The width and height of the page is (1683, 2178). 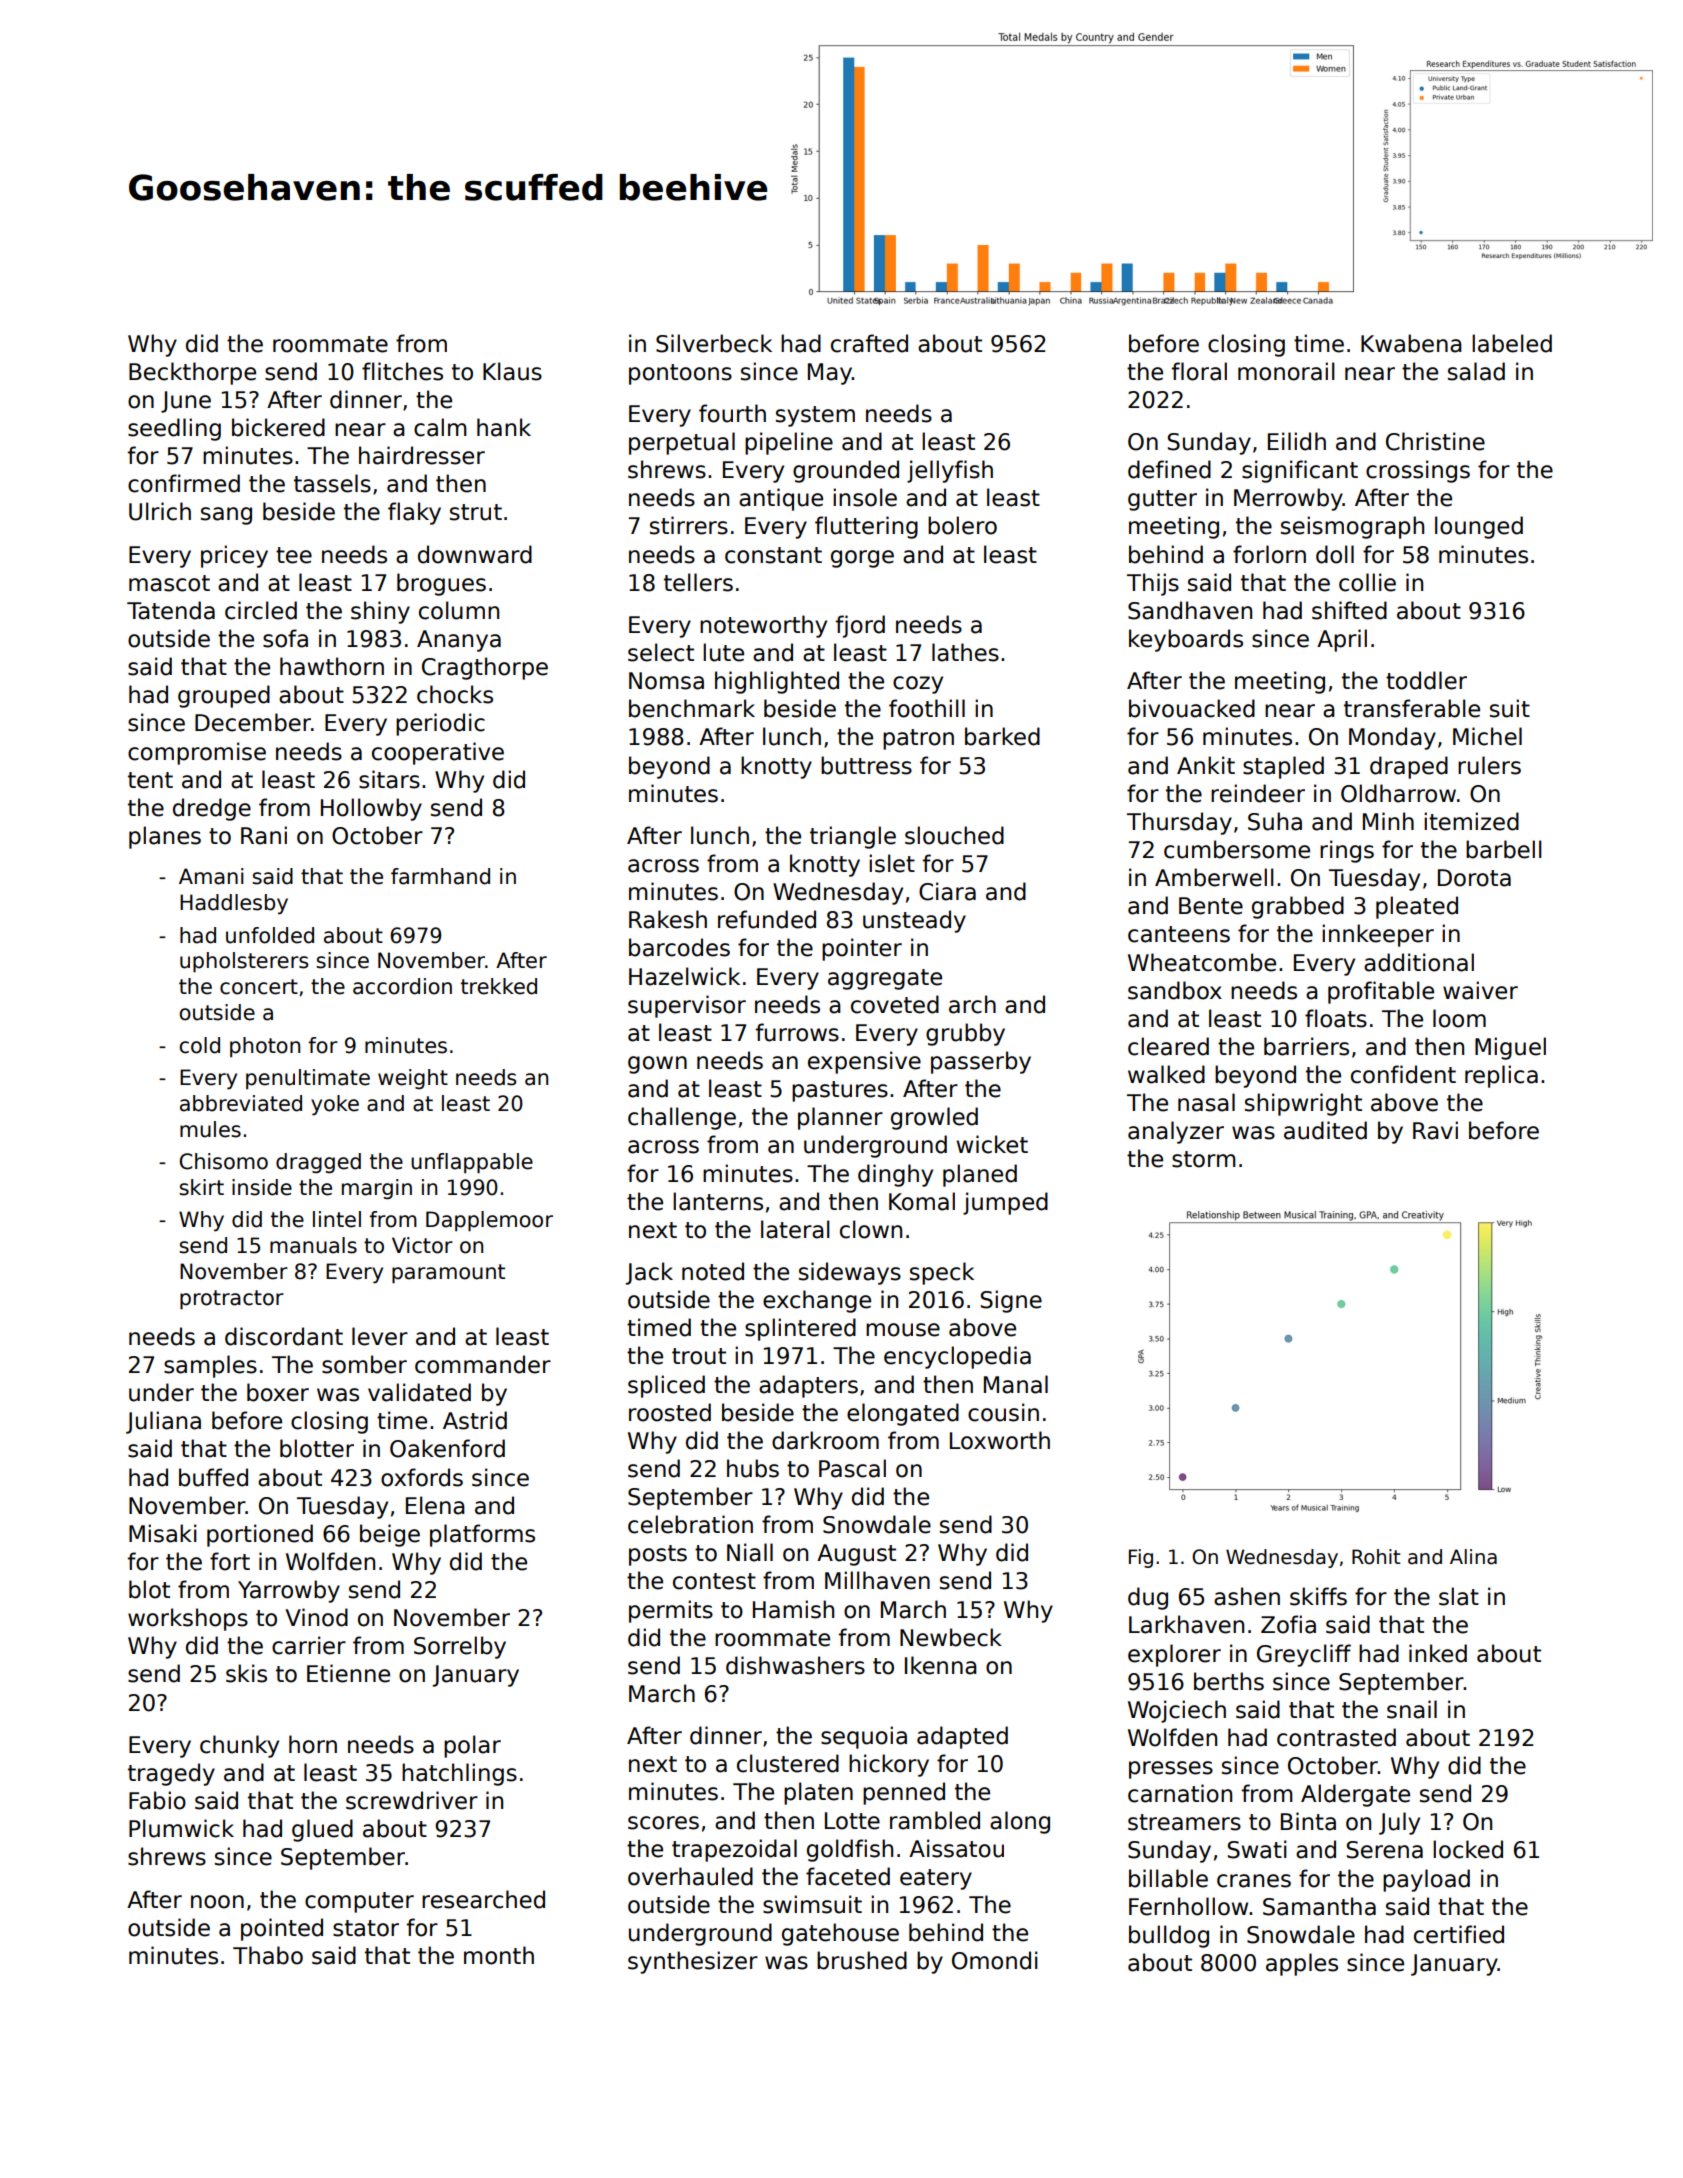 What do you see at coordinates (1298, 907) in the page?
I see `grabbed` at bounding box center [1298, 907].
